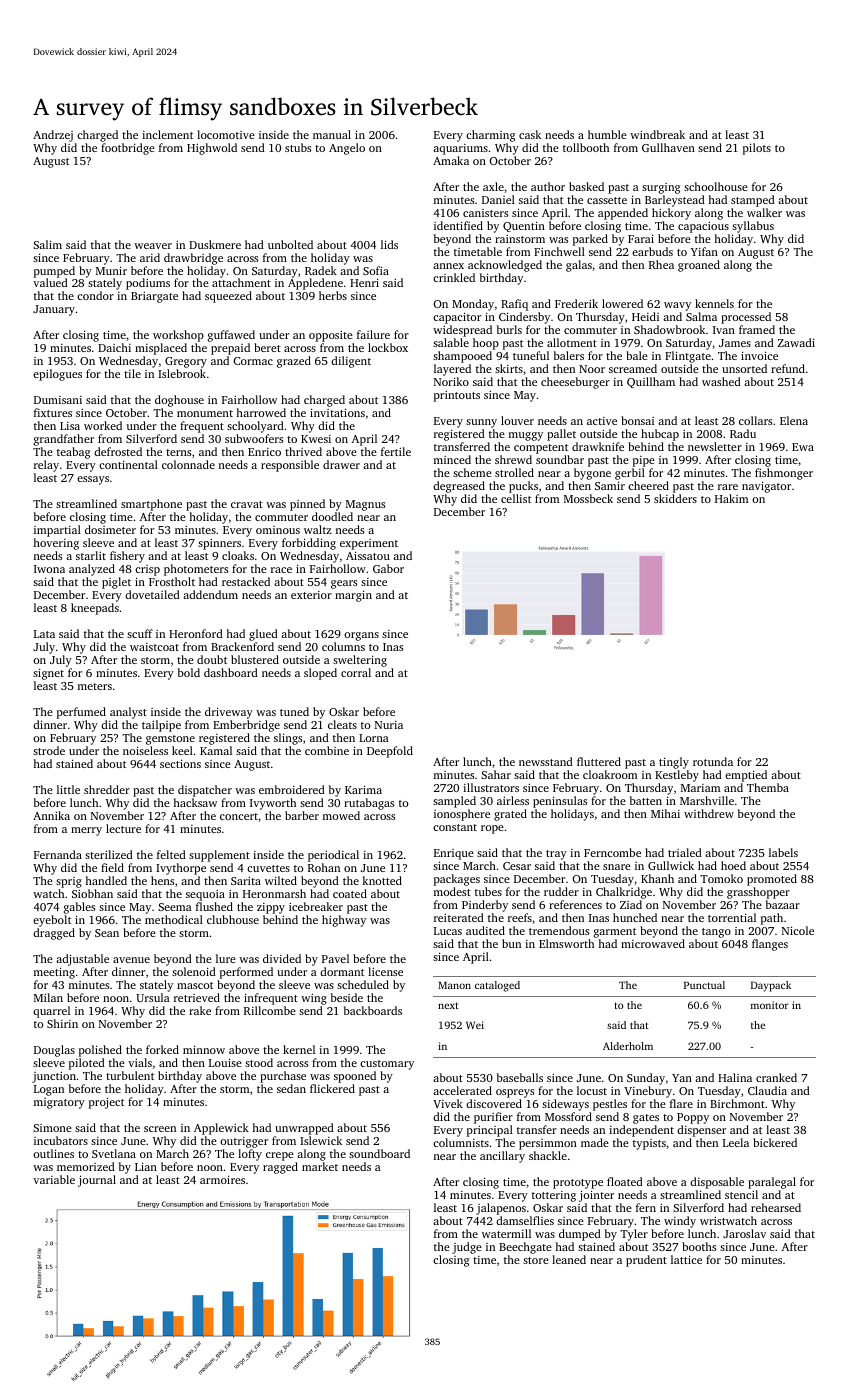 The image size is (849, 1400). What do you see at coordinates (333, 856) in the image?
I see `periodical` at bounding box center [333, 856].
